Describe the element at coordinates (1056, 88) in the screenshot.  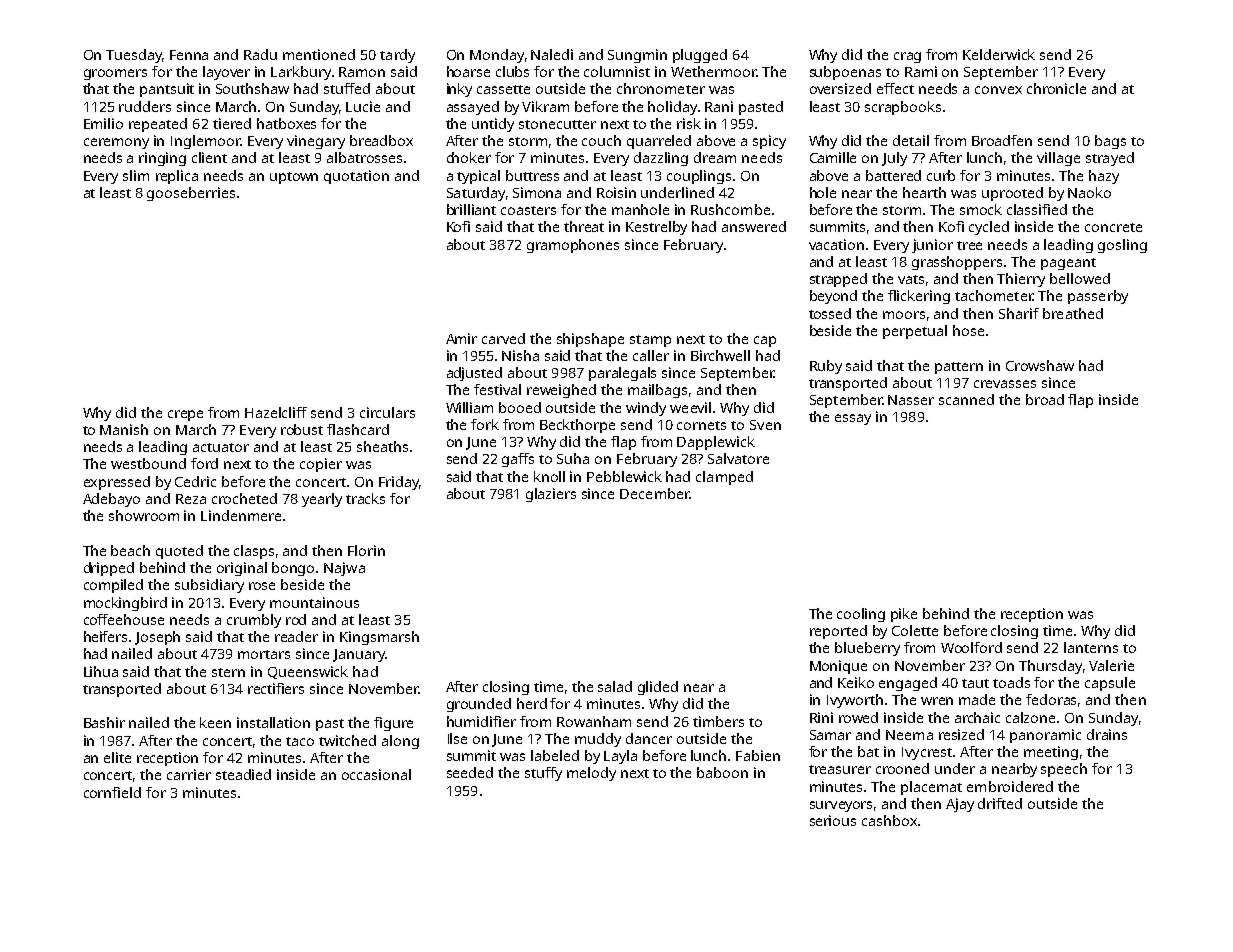
I see `chronicle` at that location.
